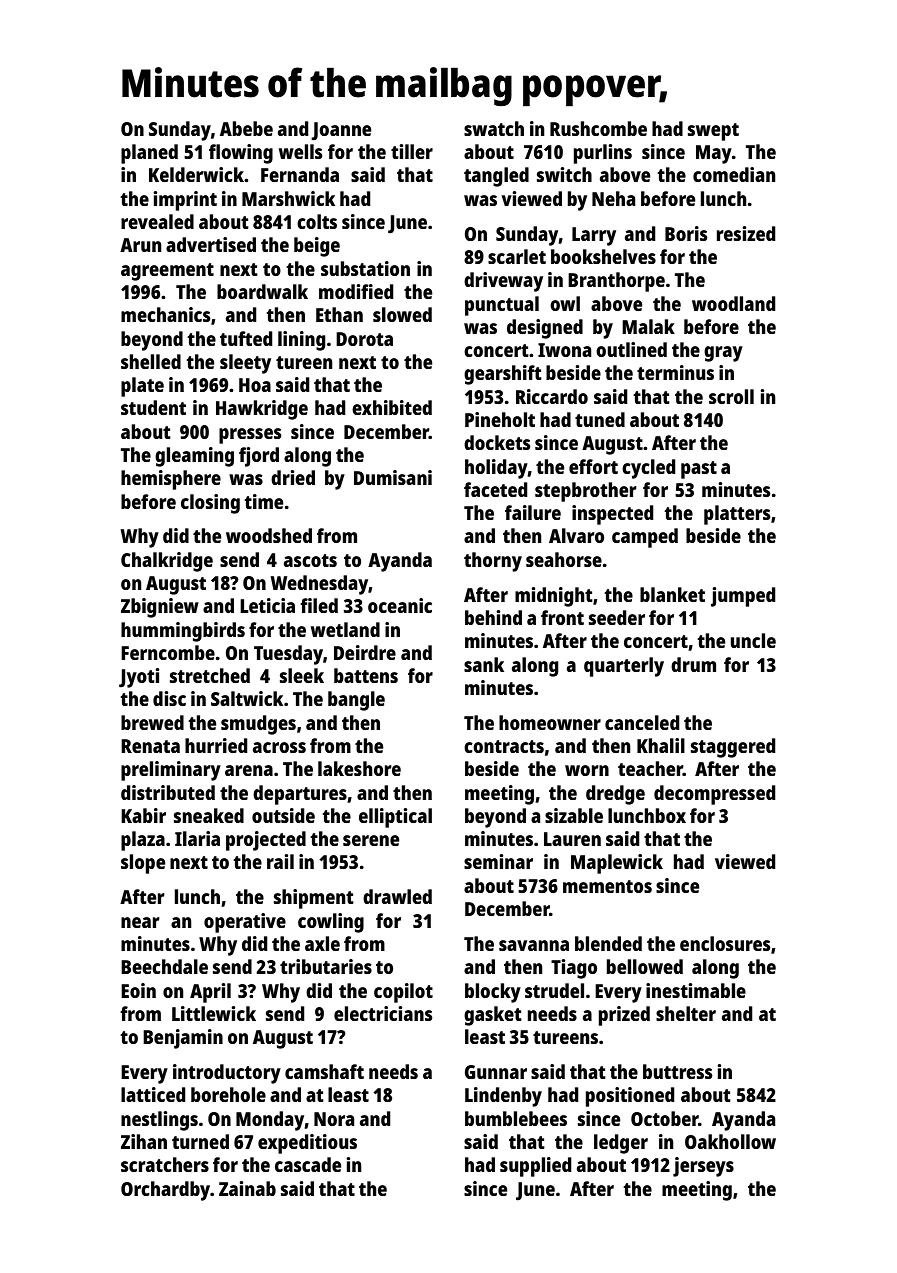 This image has width=897, height=1273. What do you see at coordinates (494, 128) in the image?
I see `swatch` at bounding box center [494, 128].
